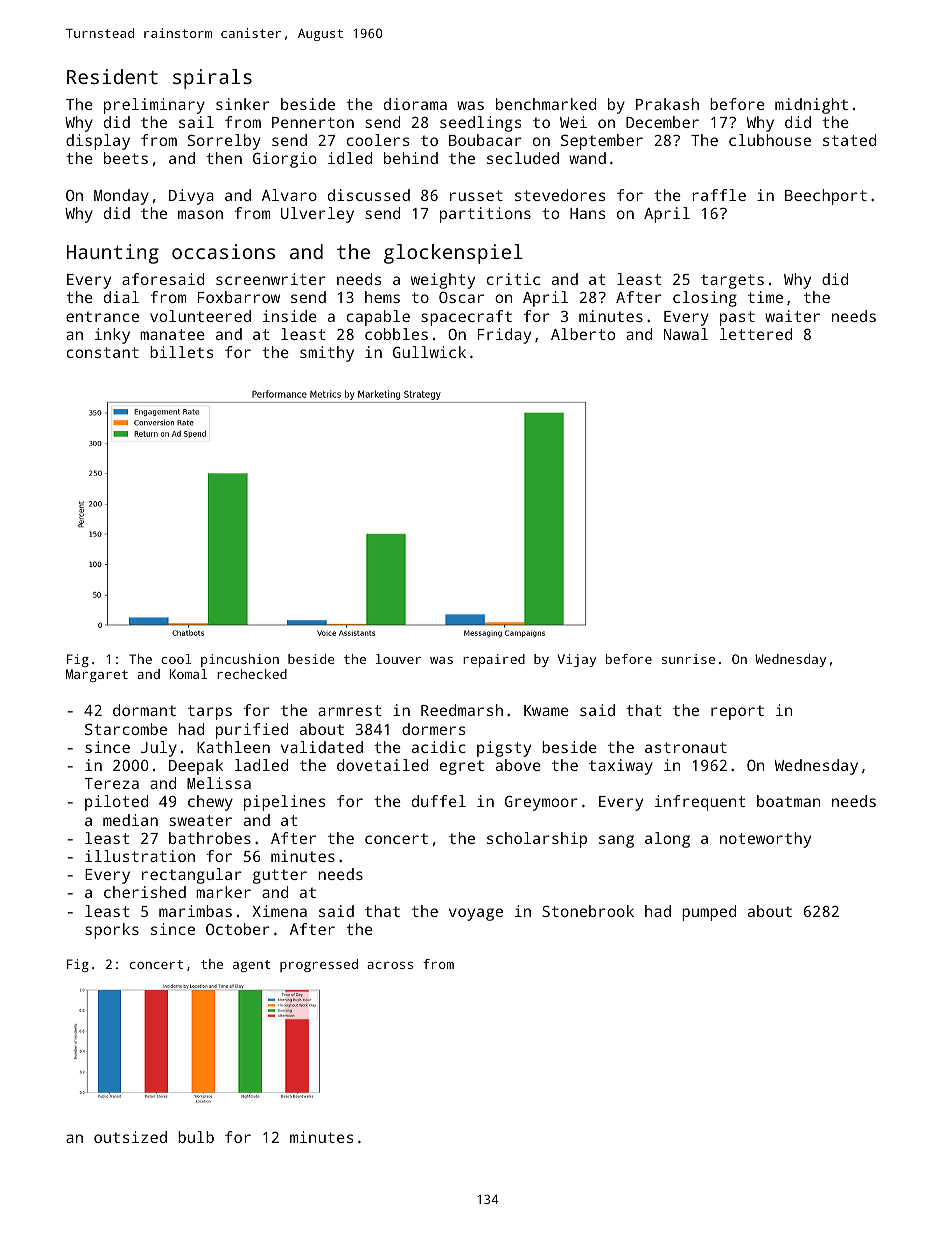 This document has height=1233, width=952. What do you see at coordinates (588, 911) in the document?
I see `Stonebrook` at bounding box center [588, 911].
